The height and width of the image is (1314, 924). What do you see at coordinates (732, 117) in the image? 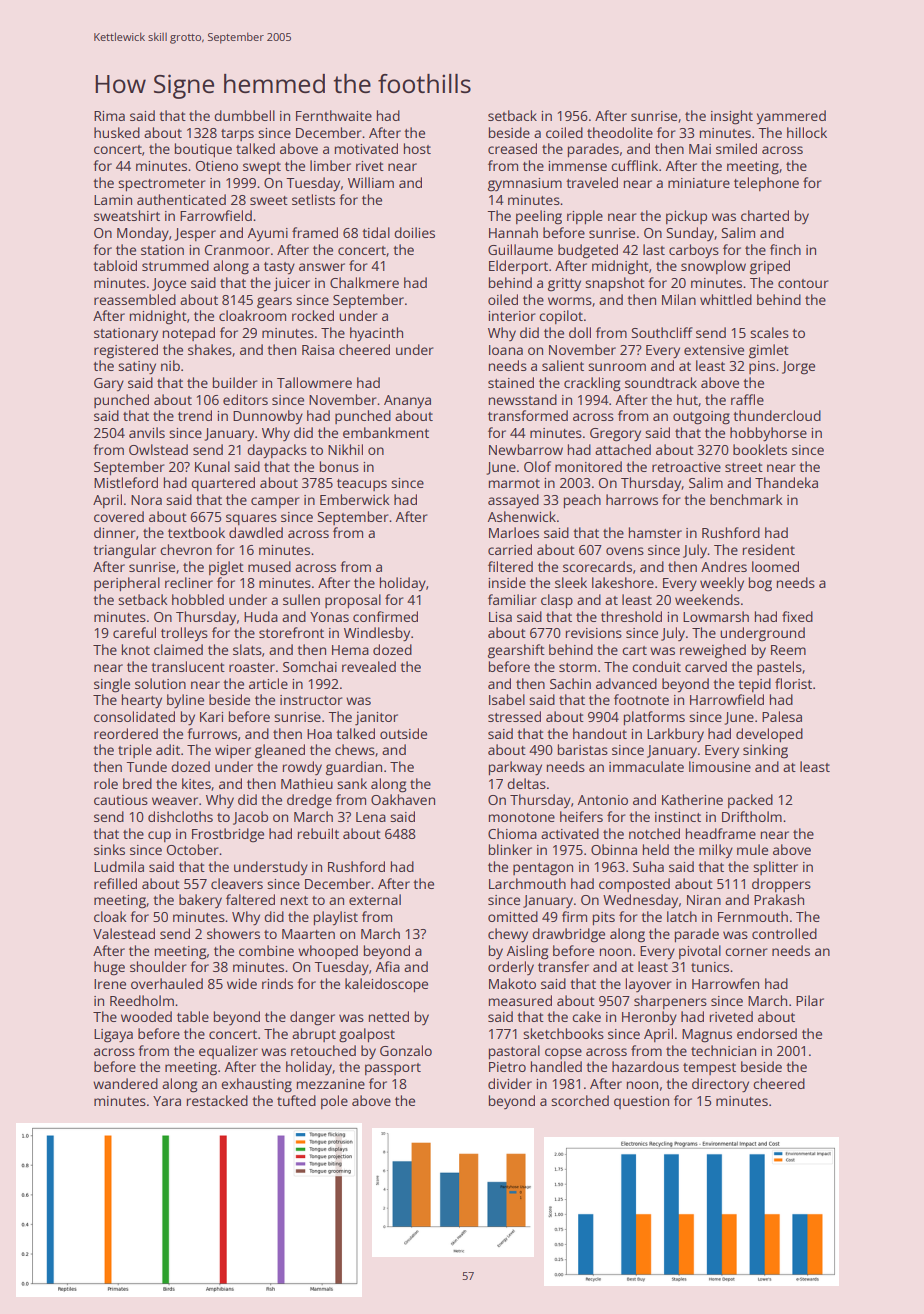
I see `insight` at bounding box center [732, 117].
